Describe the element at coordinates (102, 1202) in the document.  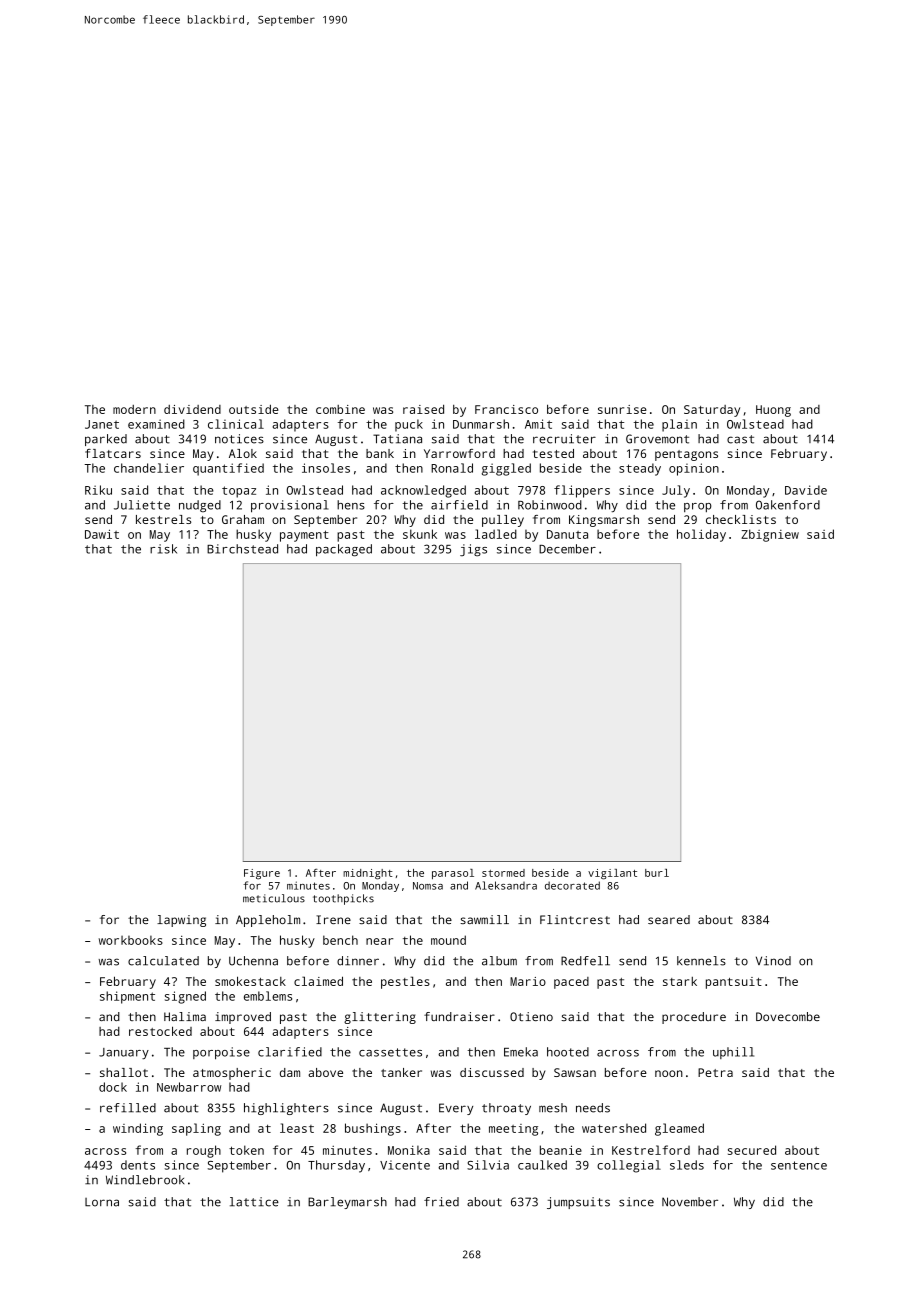
I see `Lorna` at that location.
